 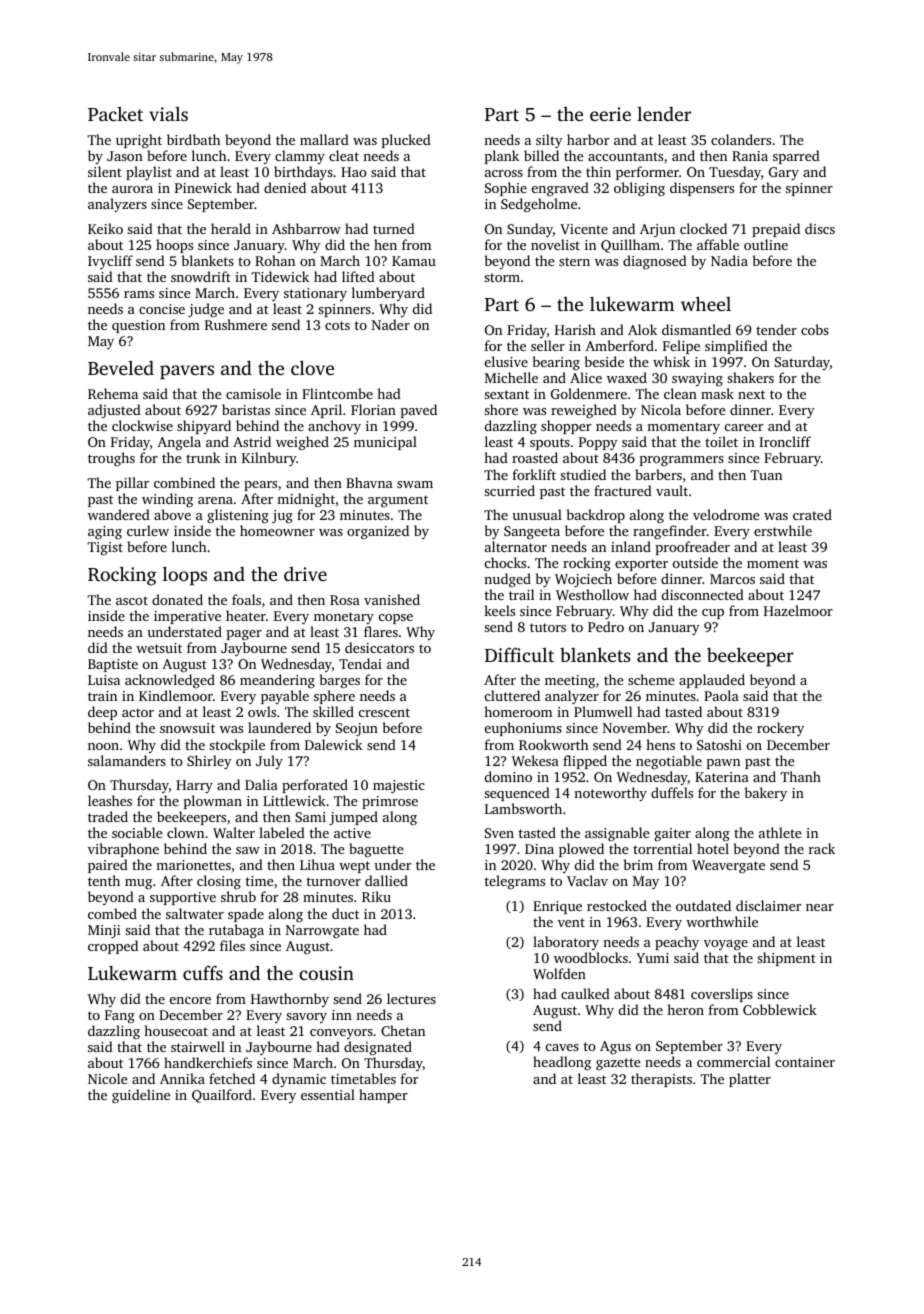 What do you see at coordinates (115, 114) in the document?
I see `Packet` at bounding box center [115, 114].
